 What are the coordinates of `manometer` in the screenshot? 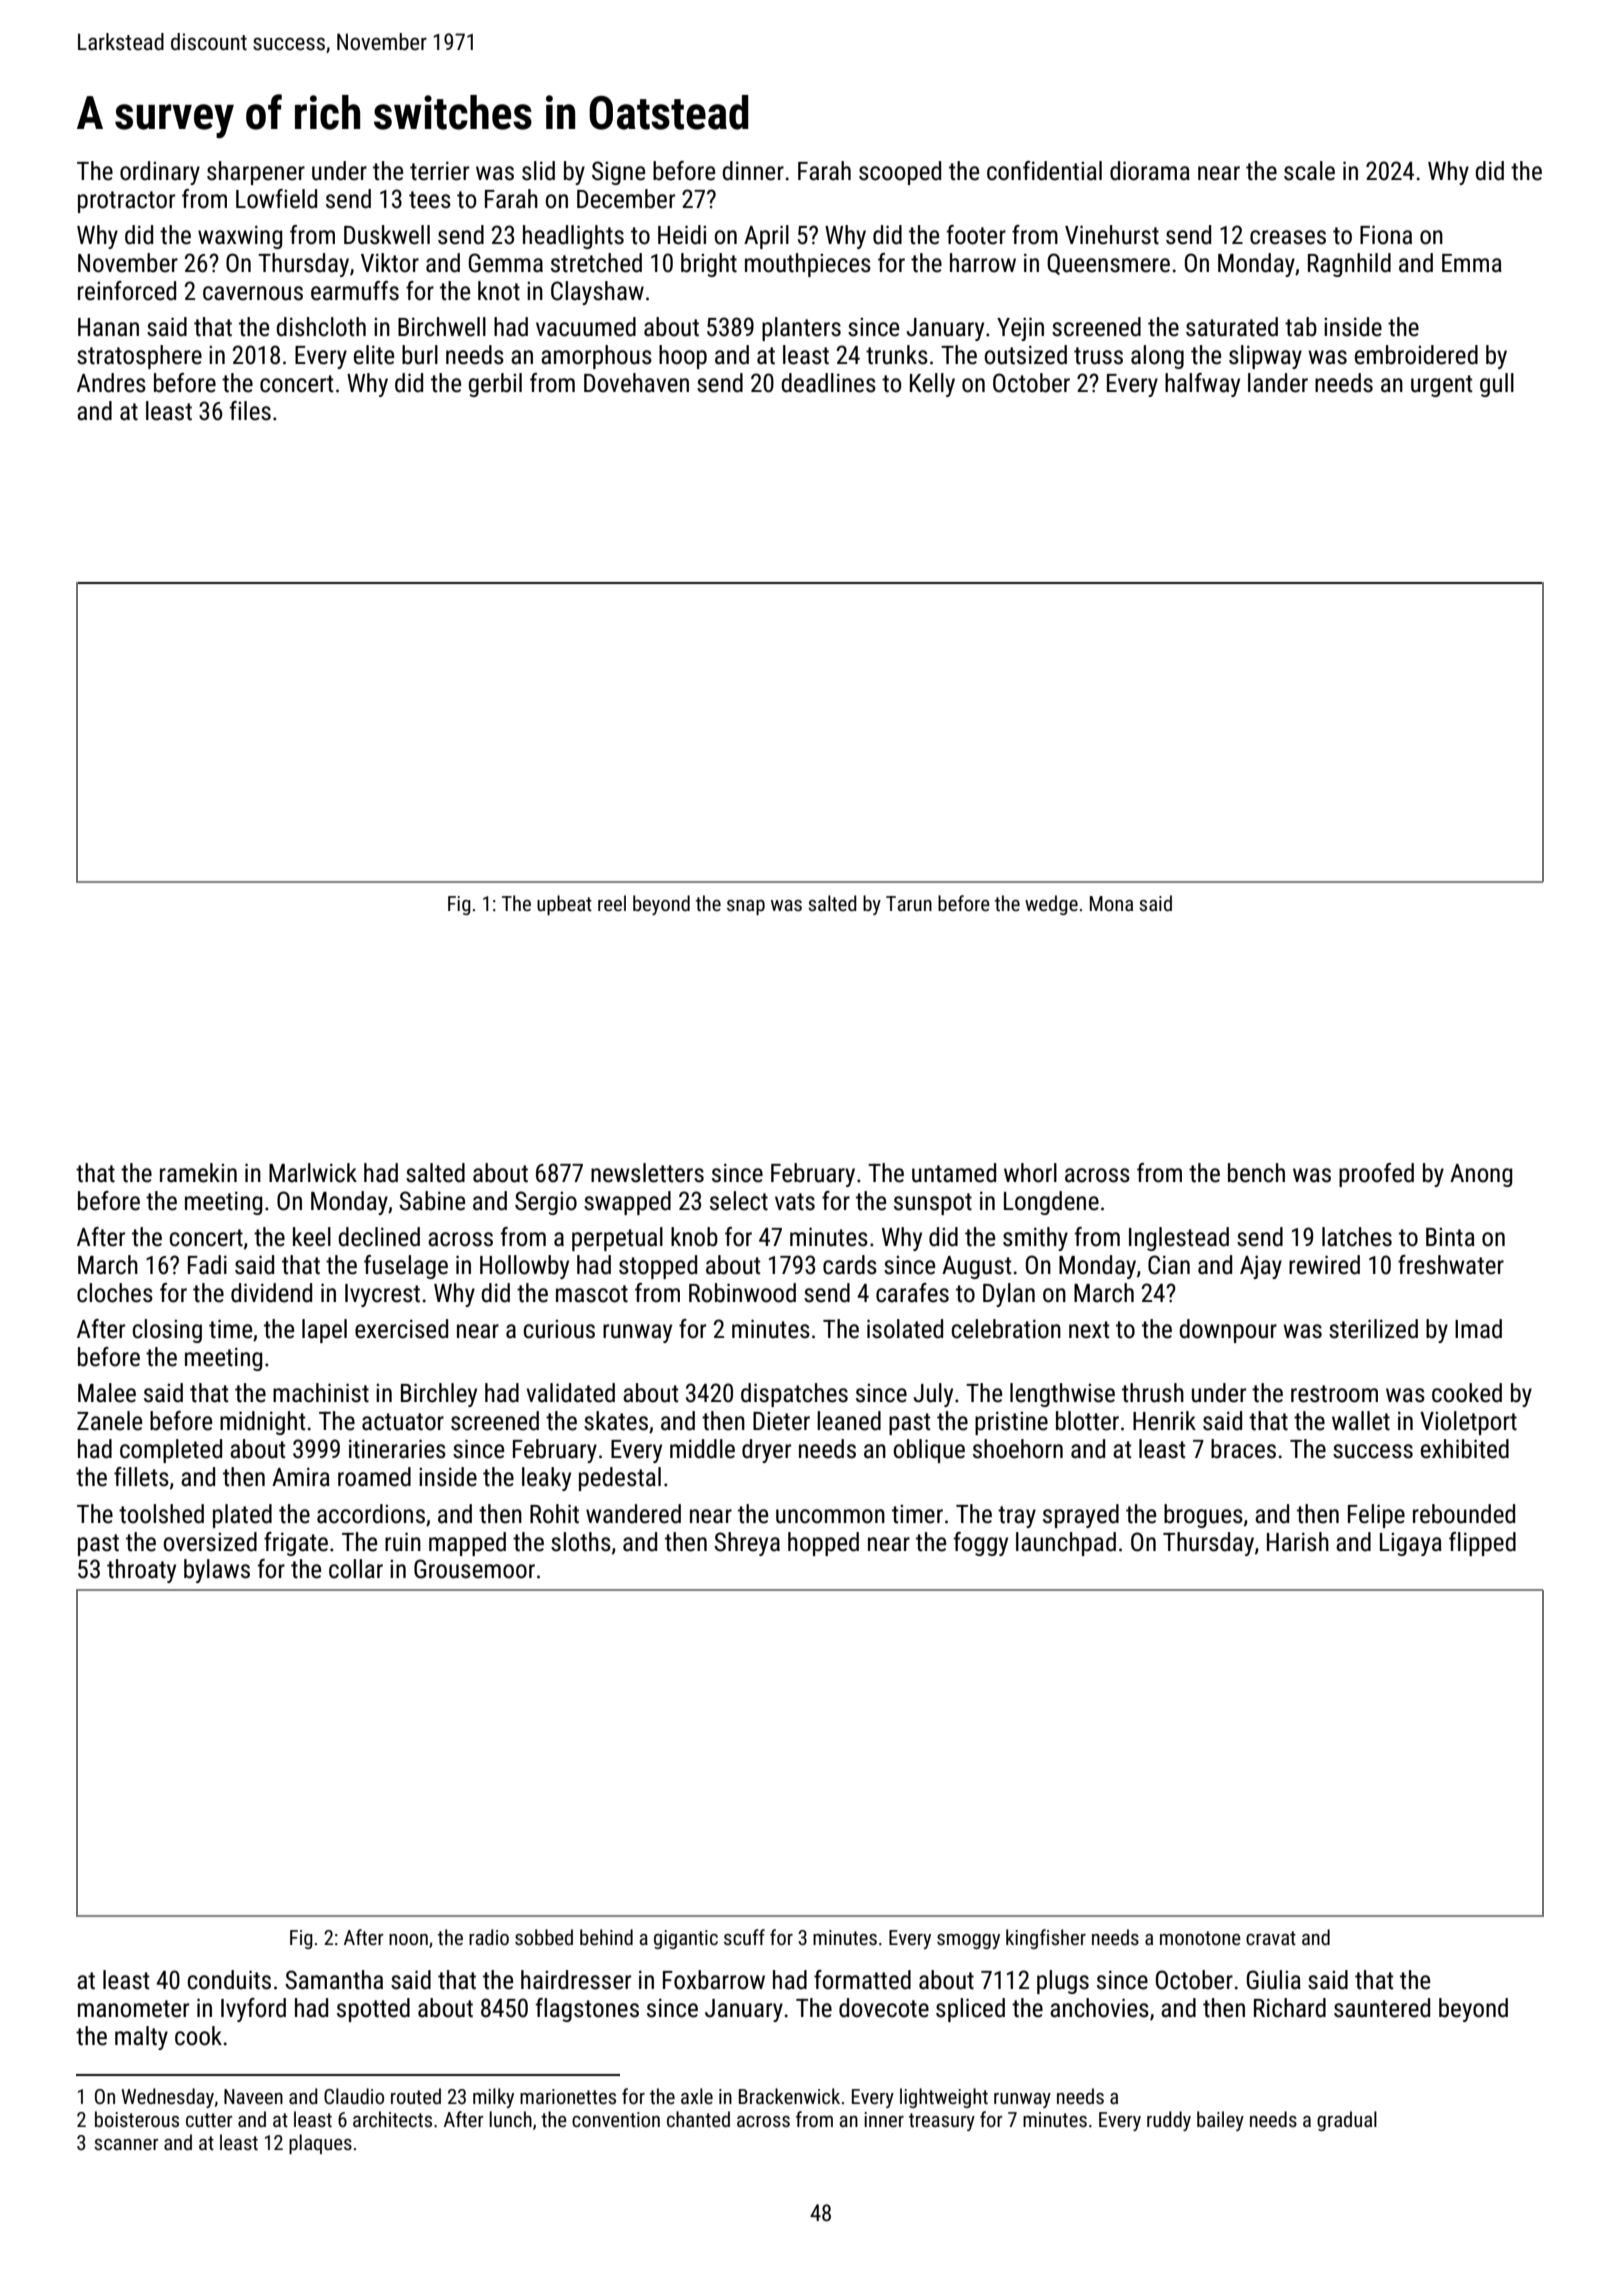 It's located at (133, 2009).
